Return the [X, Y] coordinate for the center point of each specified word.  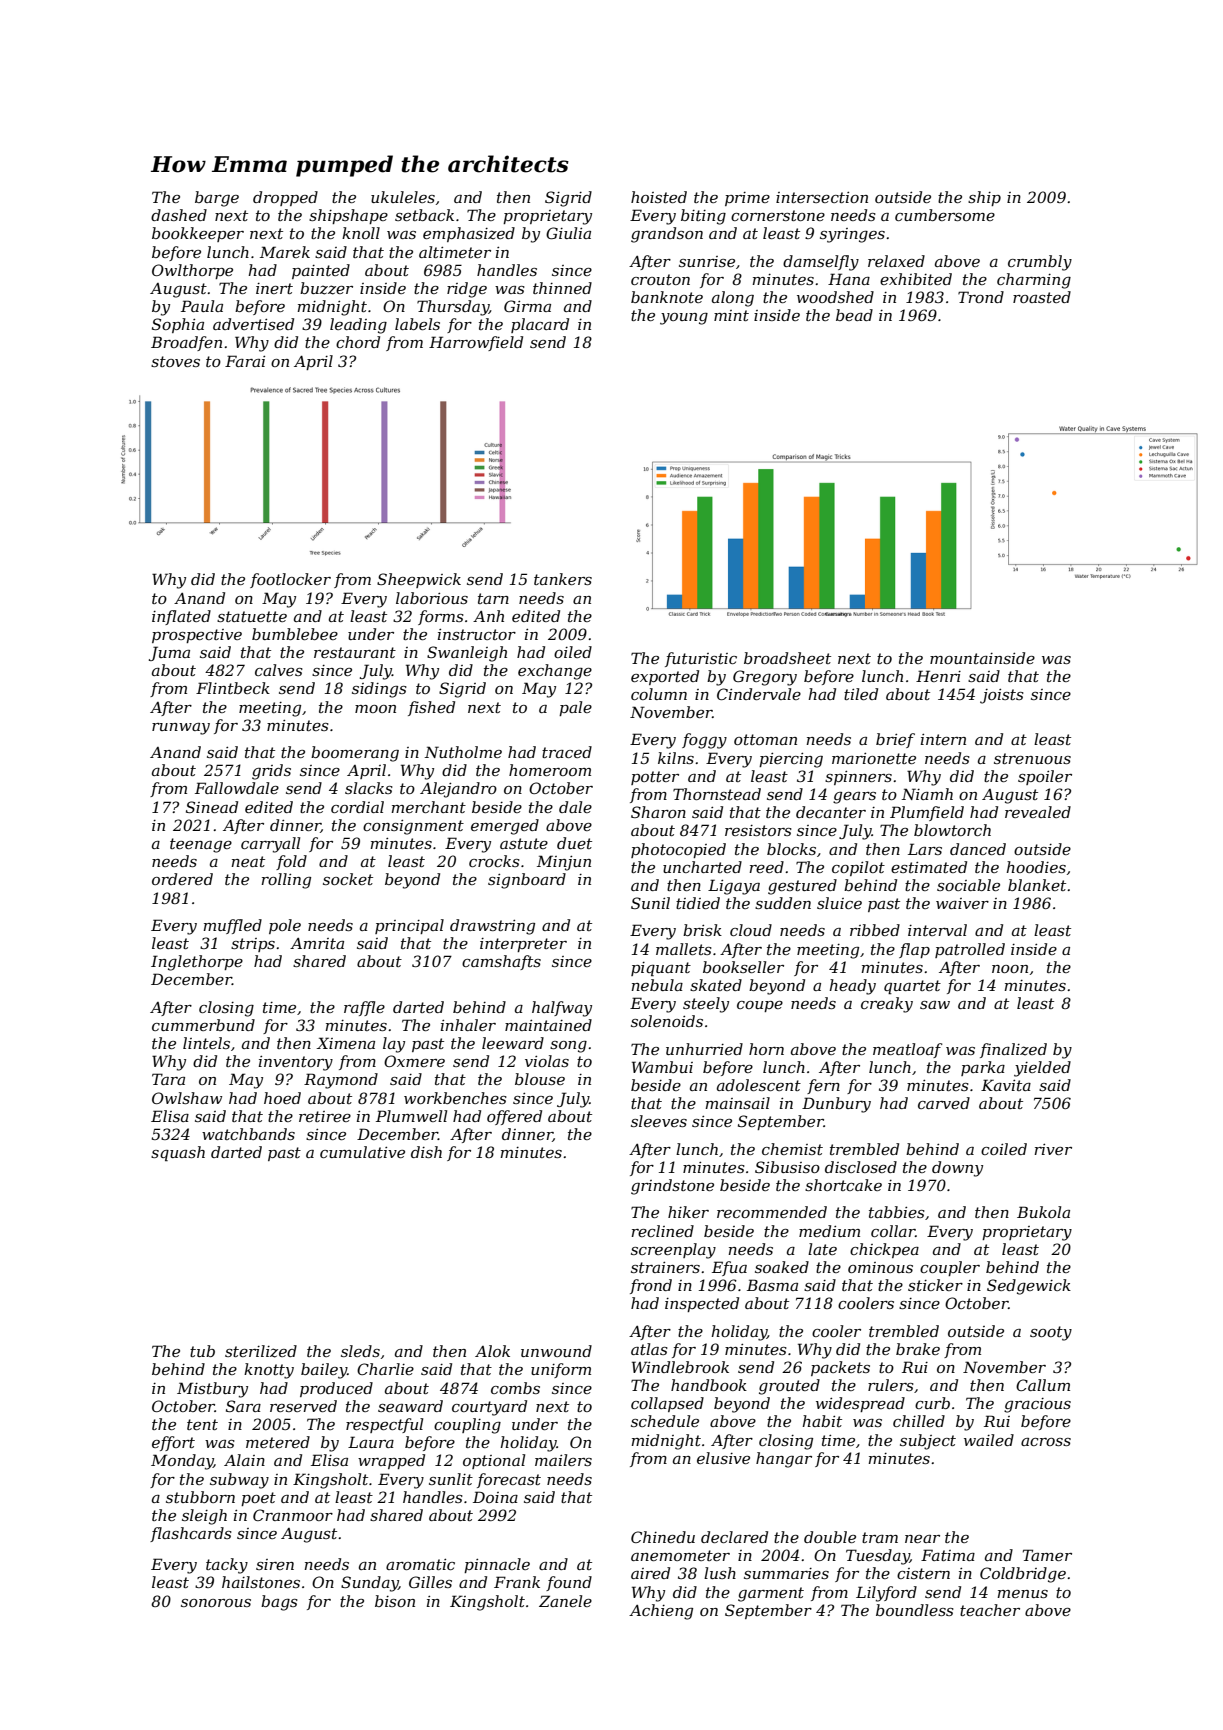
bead [854, 315]
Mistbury [212, 1390]
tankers [563, 579]
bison [395, 1601]
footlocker [290, 580]
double [830, 1537]
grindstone [672, 1187]
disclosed [861, 1167]
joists [1002, 696]
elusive [723, 1458]
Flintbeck [233, 688]
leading [358, 326]
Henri [938, 676]
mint [731, 315]
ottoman [765, 739]
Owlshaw [187, 1098]
